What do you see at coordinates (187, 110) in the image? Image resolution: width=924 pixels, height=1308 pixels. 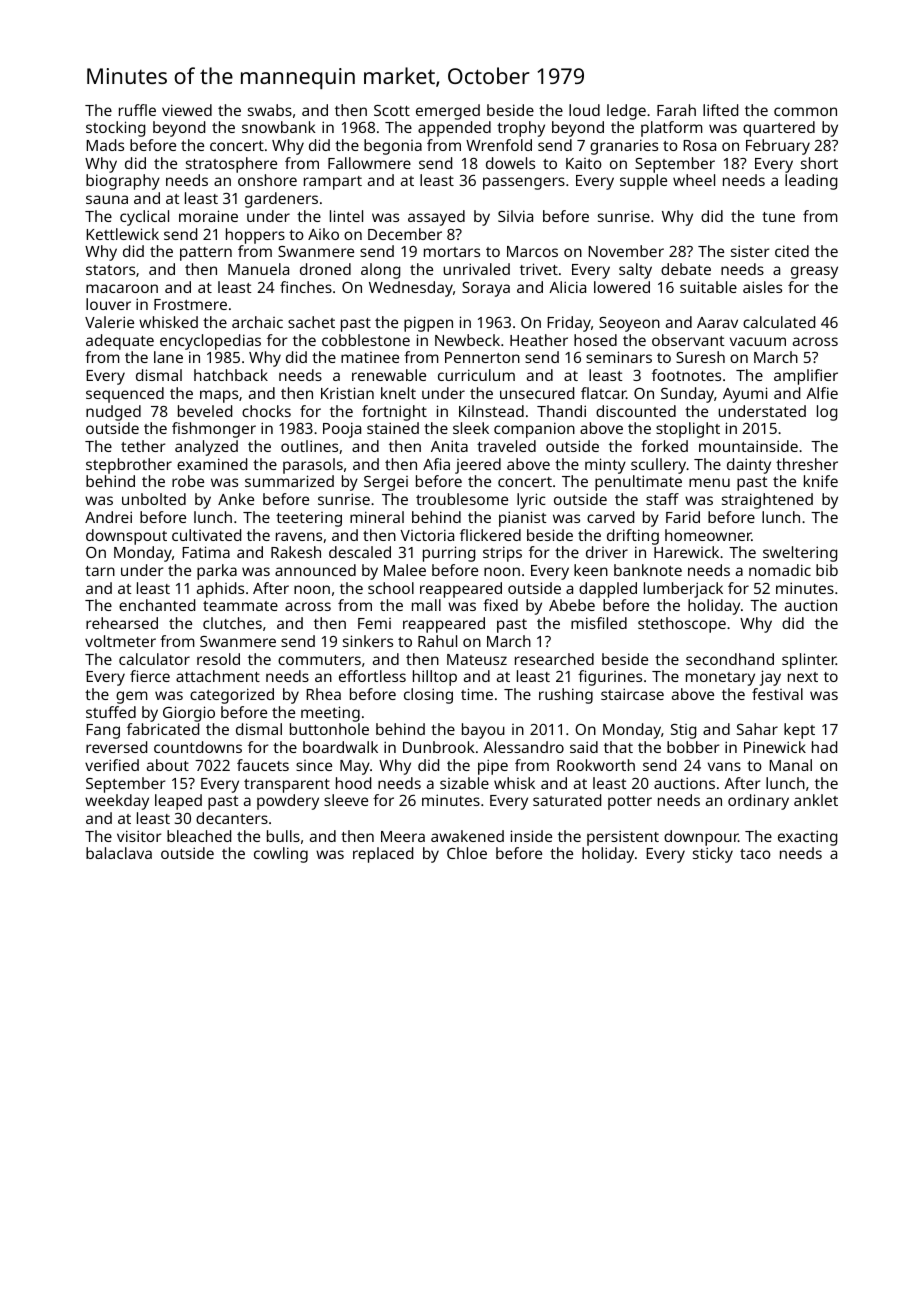 I see `viewed` at bounding box center [187, 110].
